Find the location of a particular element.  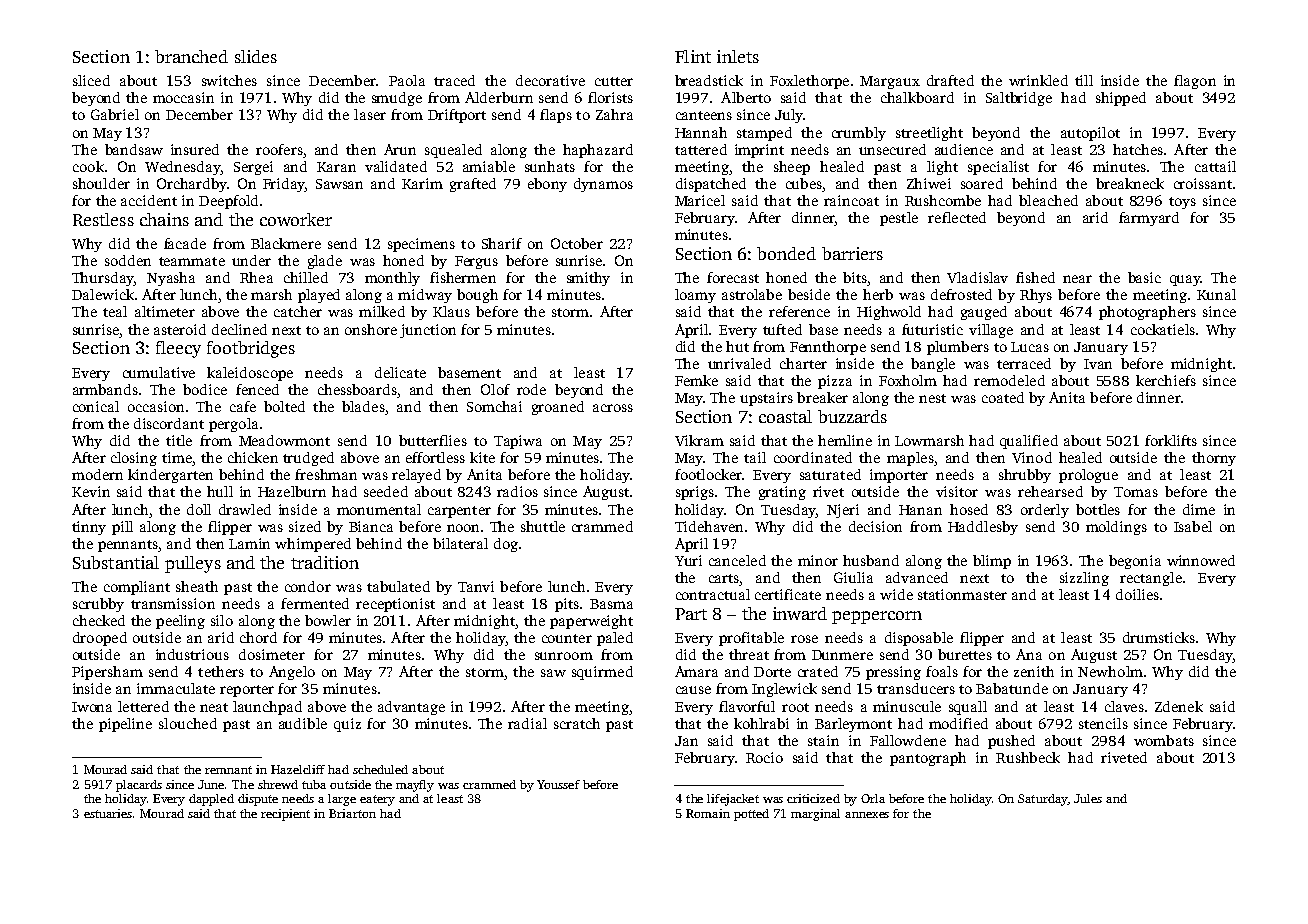

decorative is located at coordinates (550, 80).
